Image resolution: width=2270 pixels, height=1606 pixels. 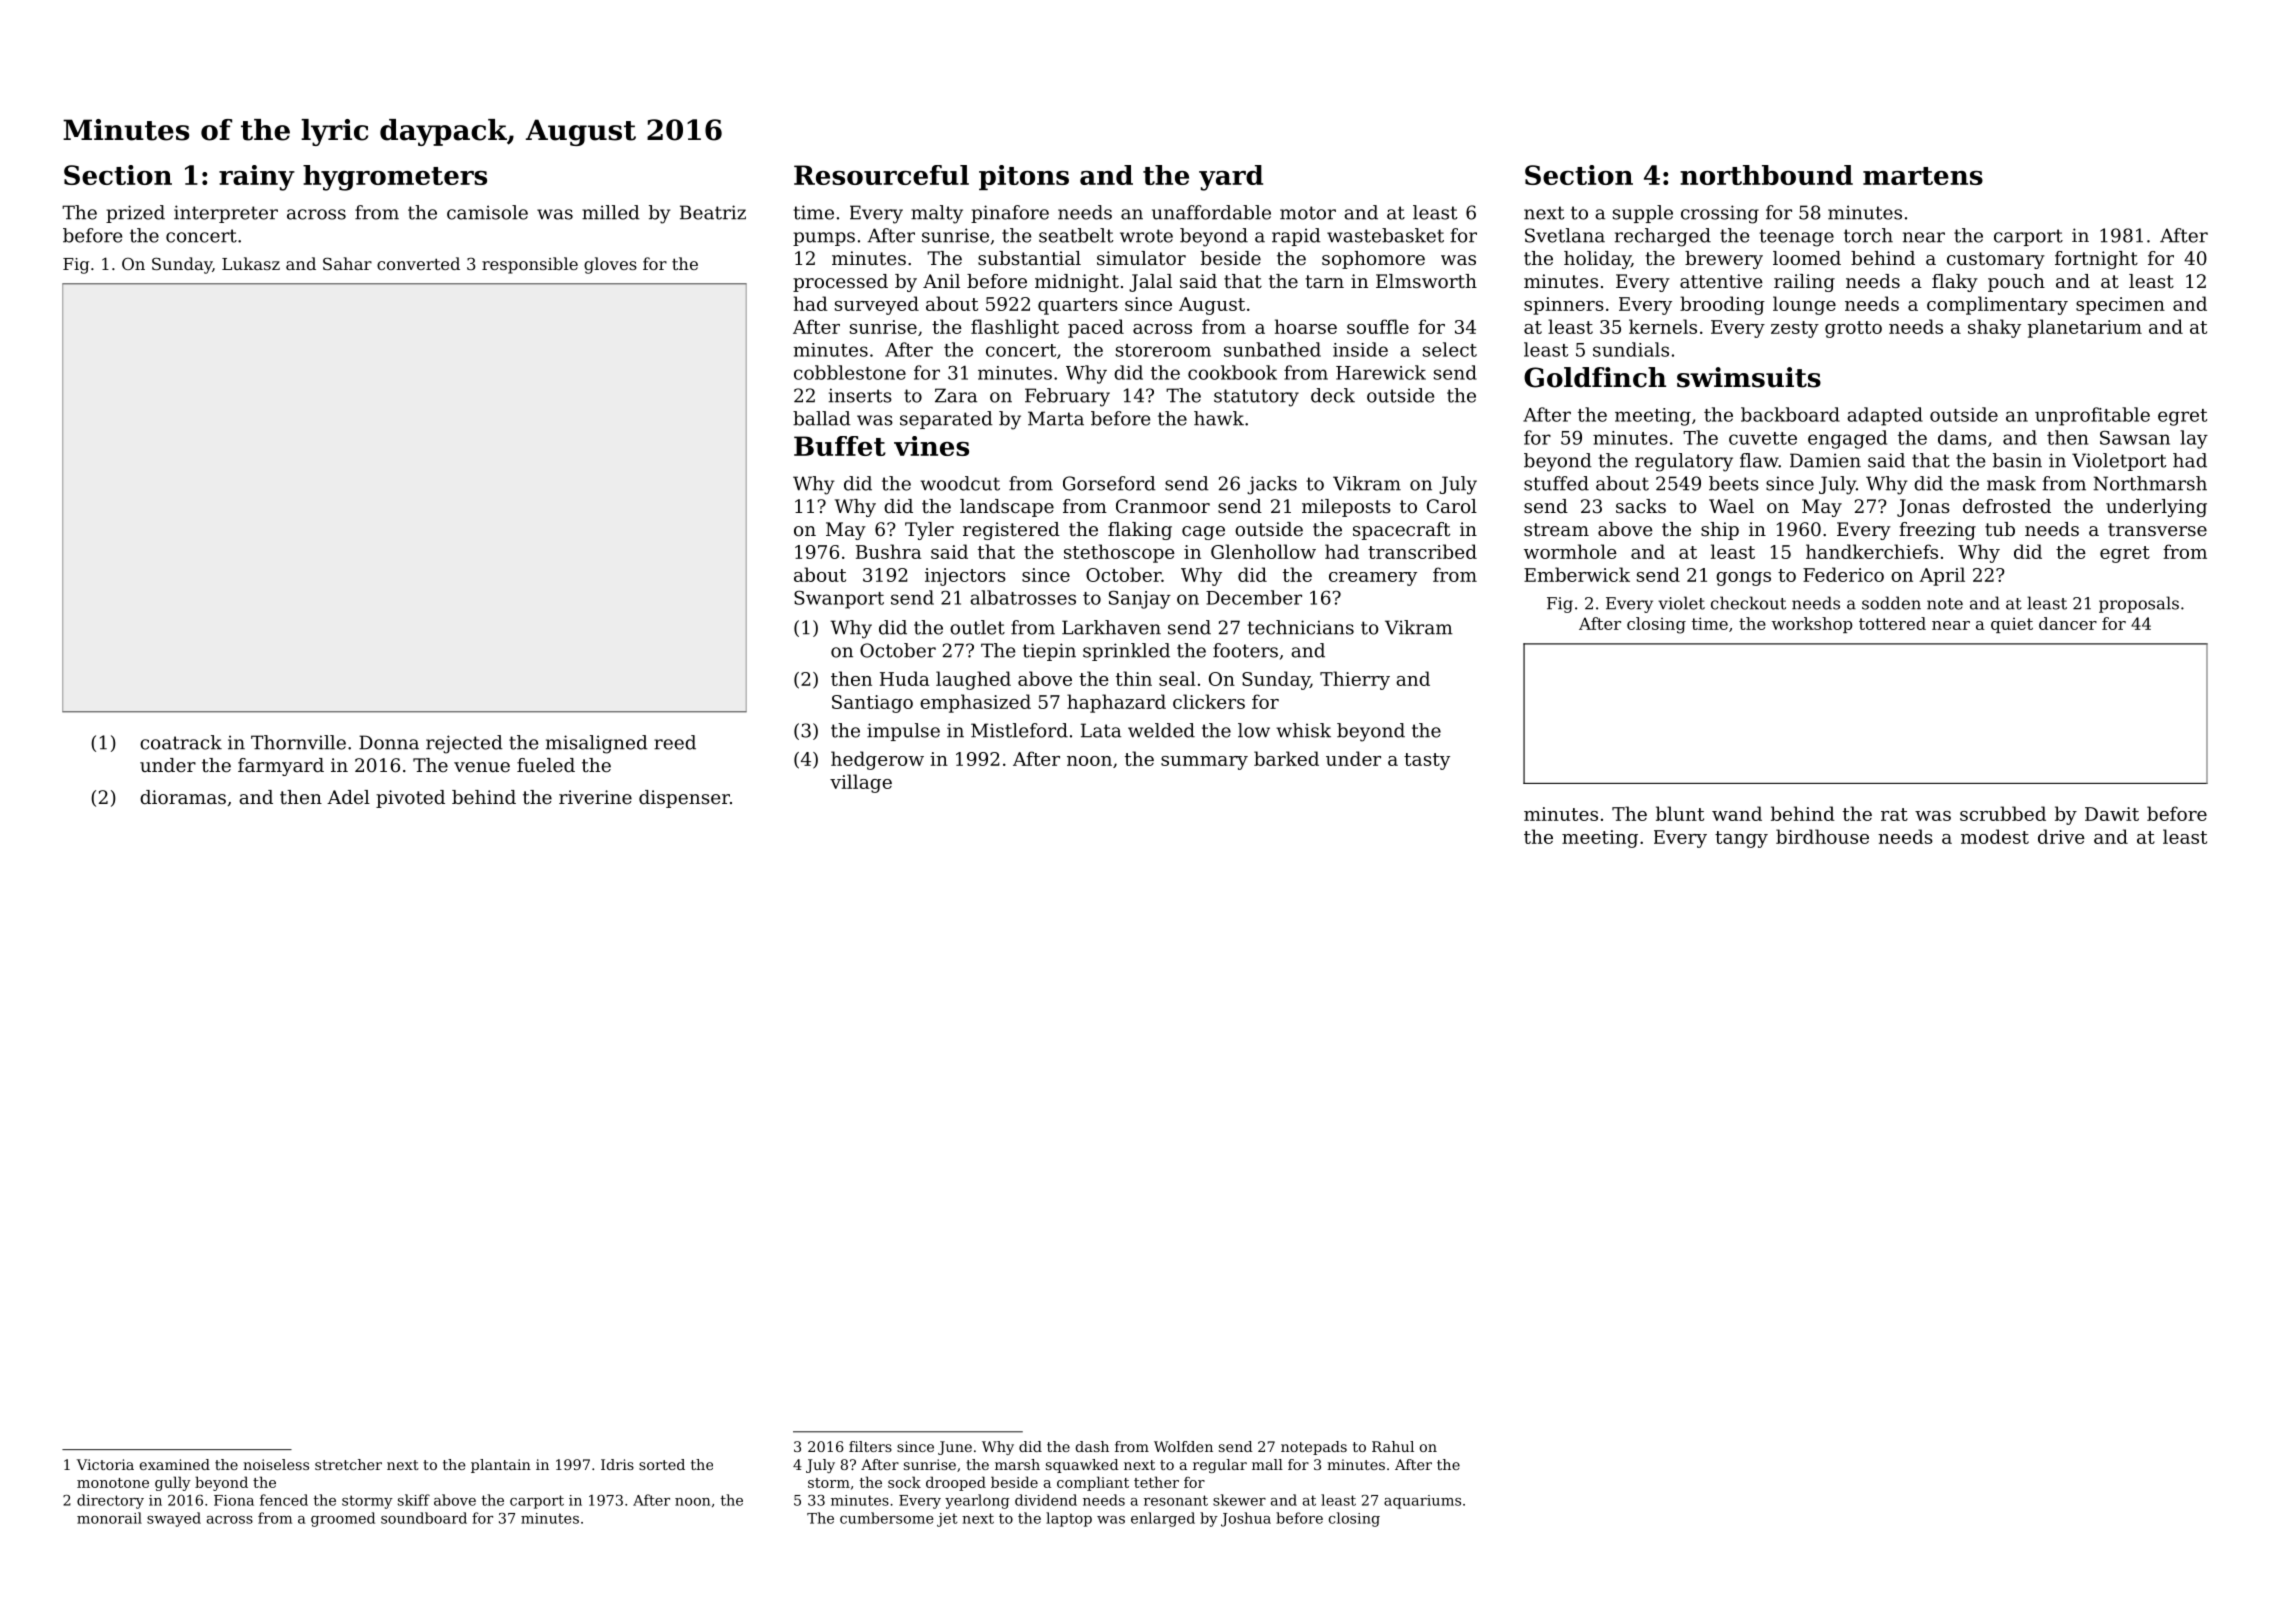 I want to click on tottered, so click(x=1892, y=623).
